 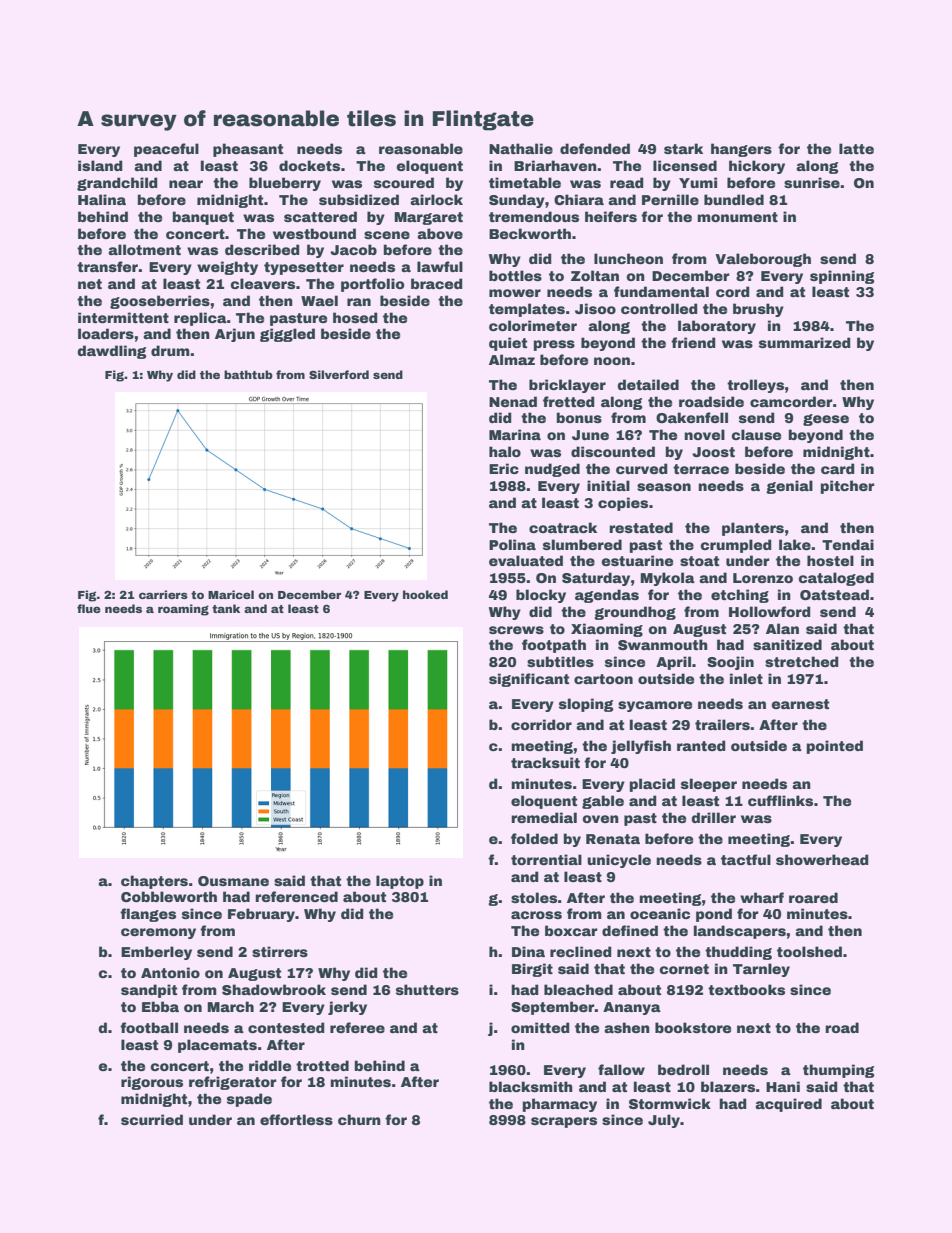 What do you see at coordinates (513, 401) in the page?
I see `Nenad` at bounding box center [513, 401].
